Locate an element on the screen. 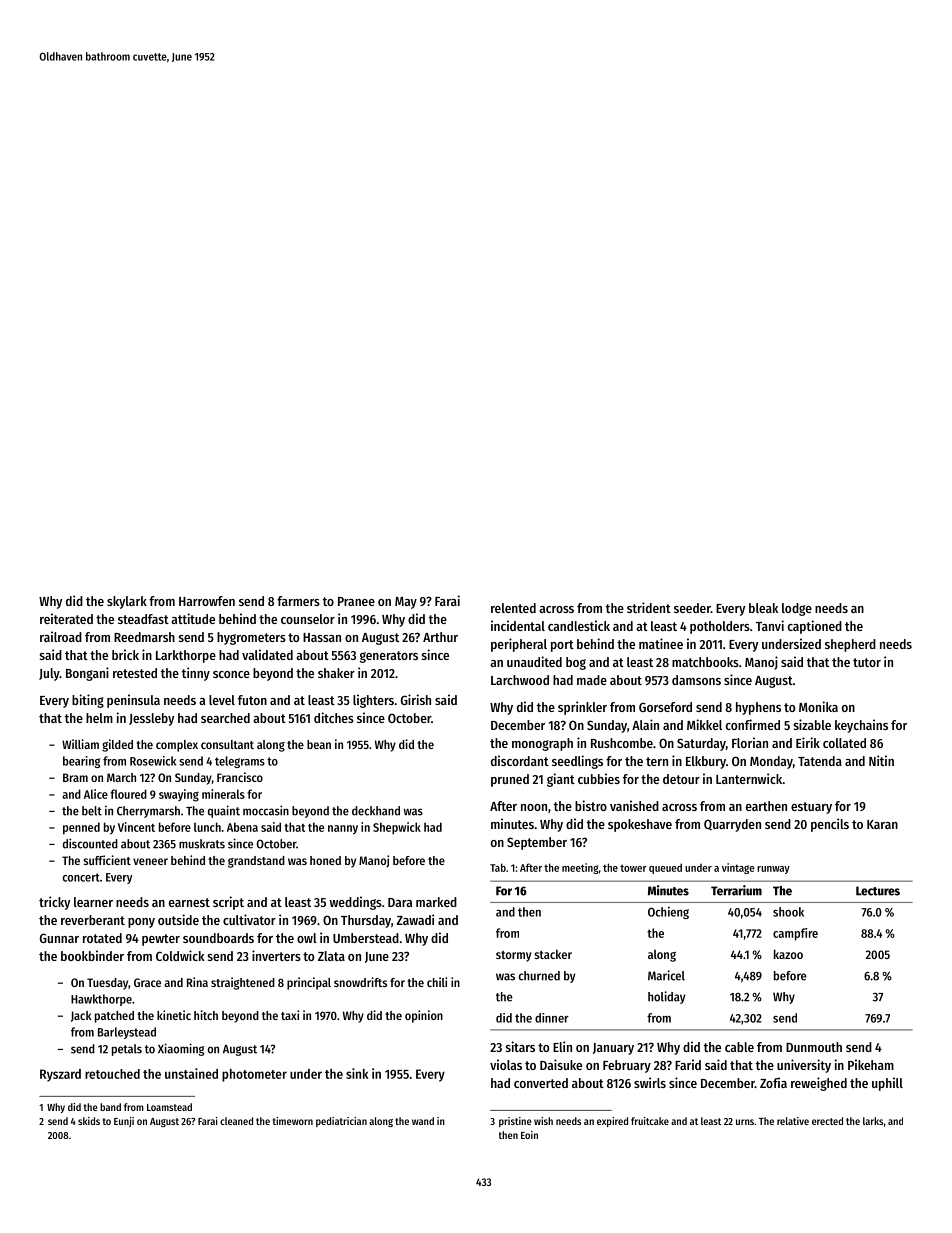 The width and height of the screenshot is (952, 1233). Tuesday is located at coordinates (107, 984).
